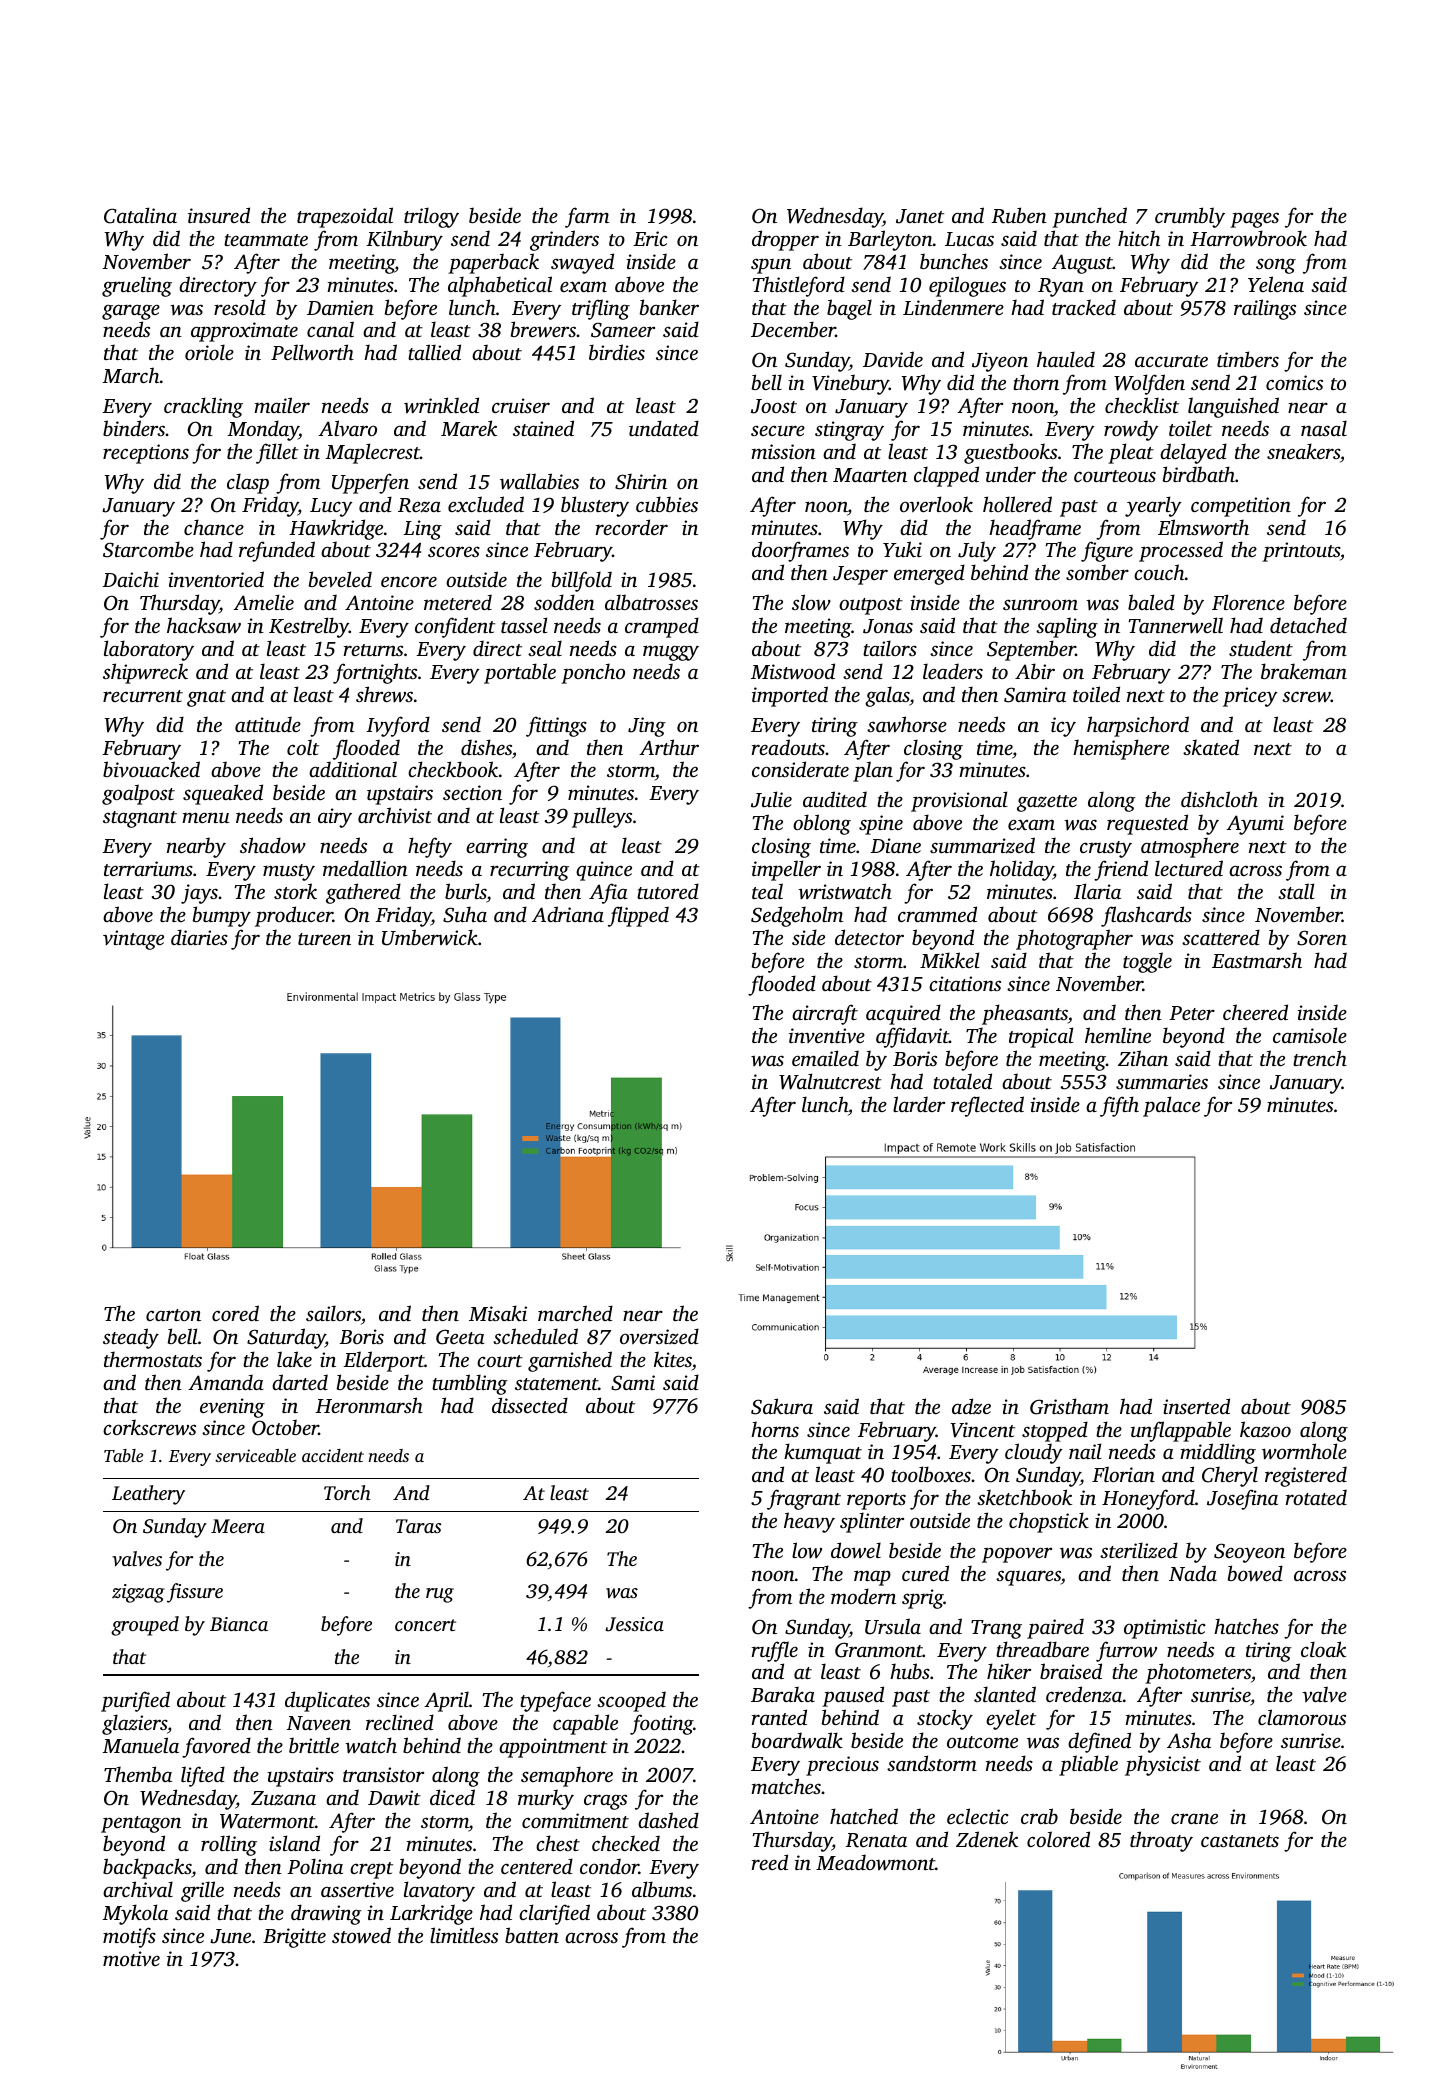 The image size is (1450, 2100). I want to click on photographer, so click(1074, 939).
